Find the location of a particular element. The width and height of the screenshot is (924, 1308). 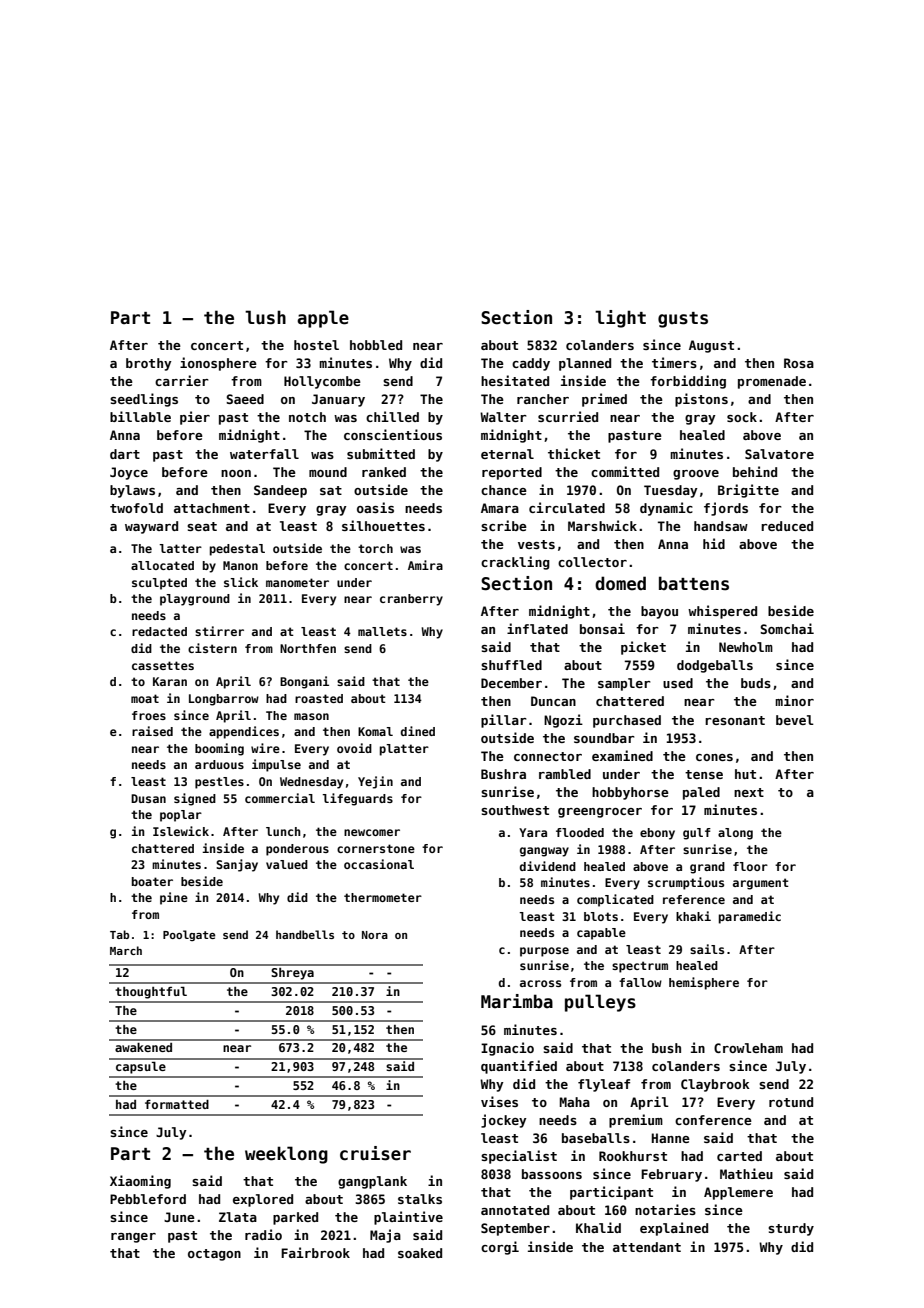

floor is located at coordinates (750, 866).
